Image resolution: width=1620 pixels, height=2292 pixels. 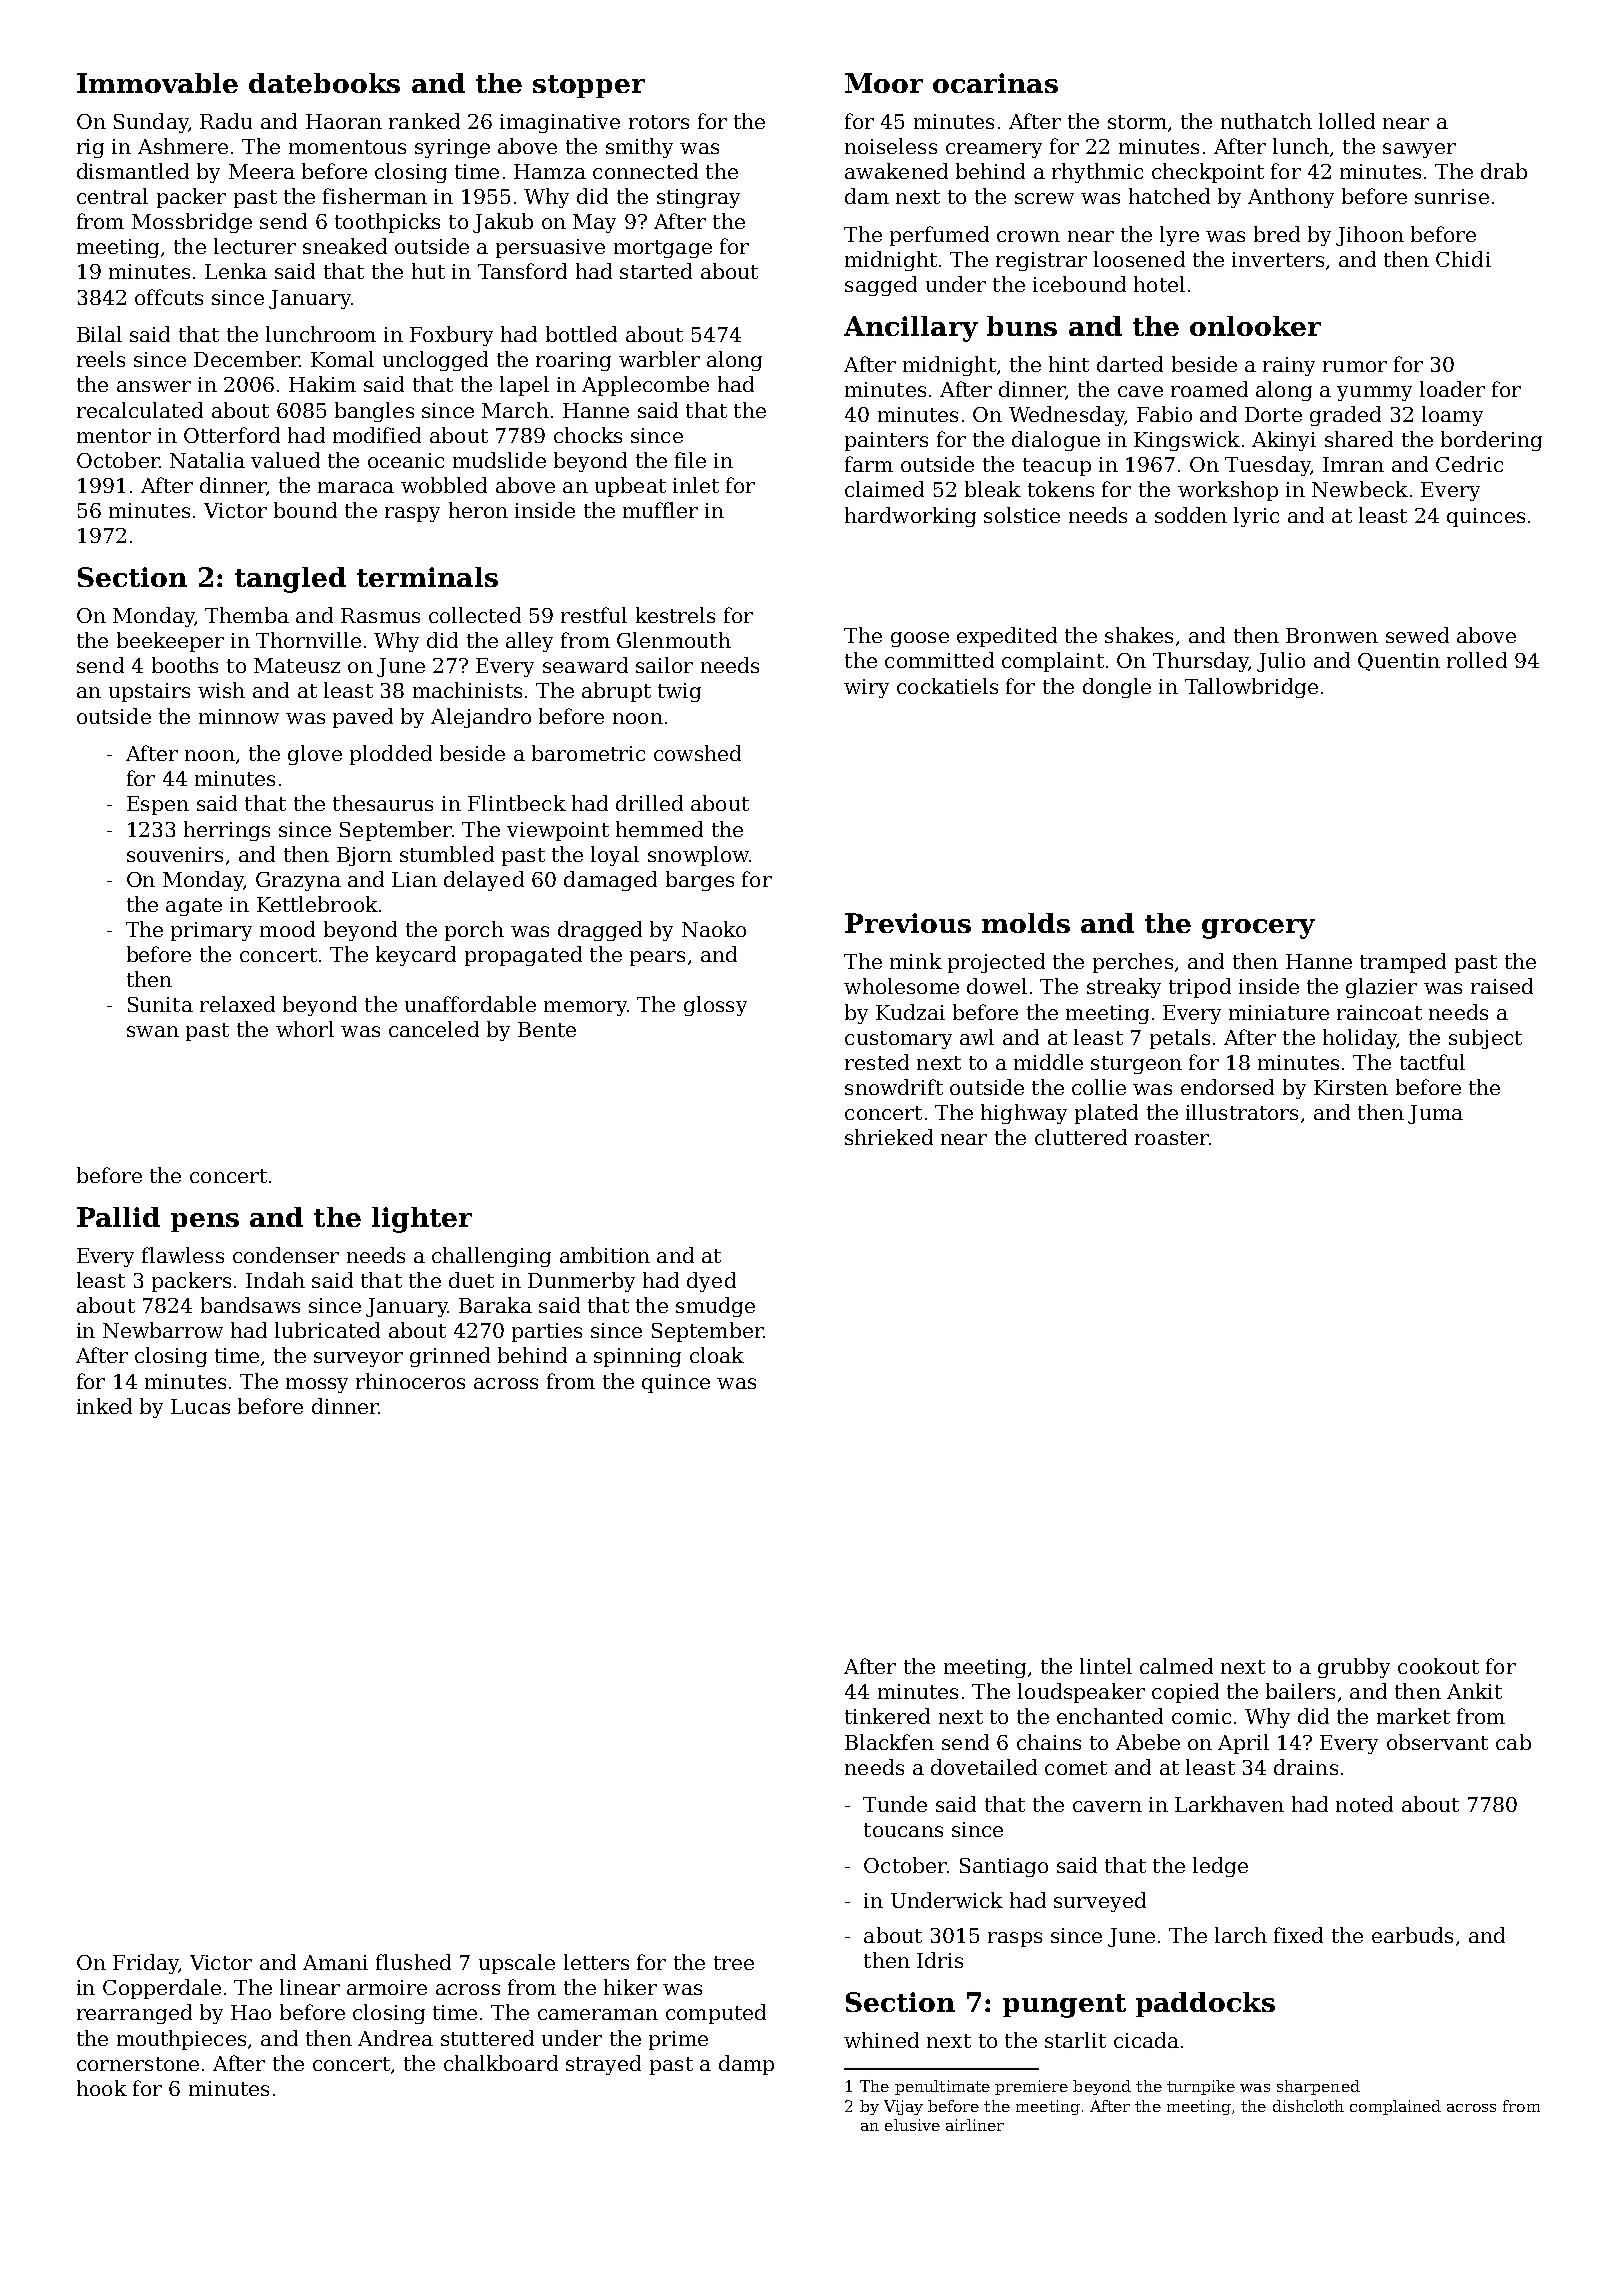 What do you see at coordinates (1452, 389) in the screenshot?
I see `loader` at bounding box center [1452, 389].
